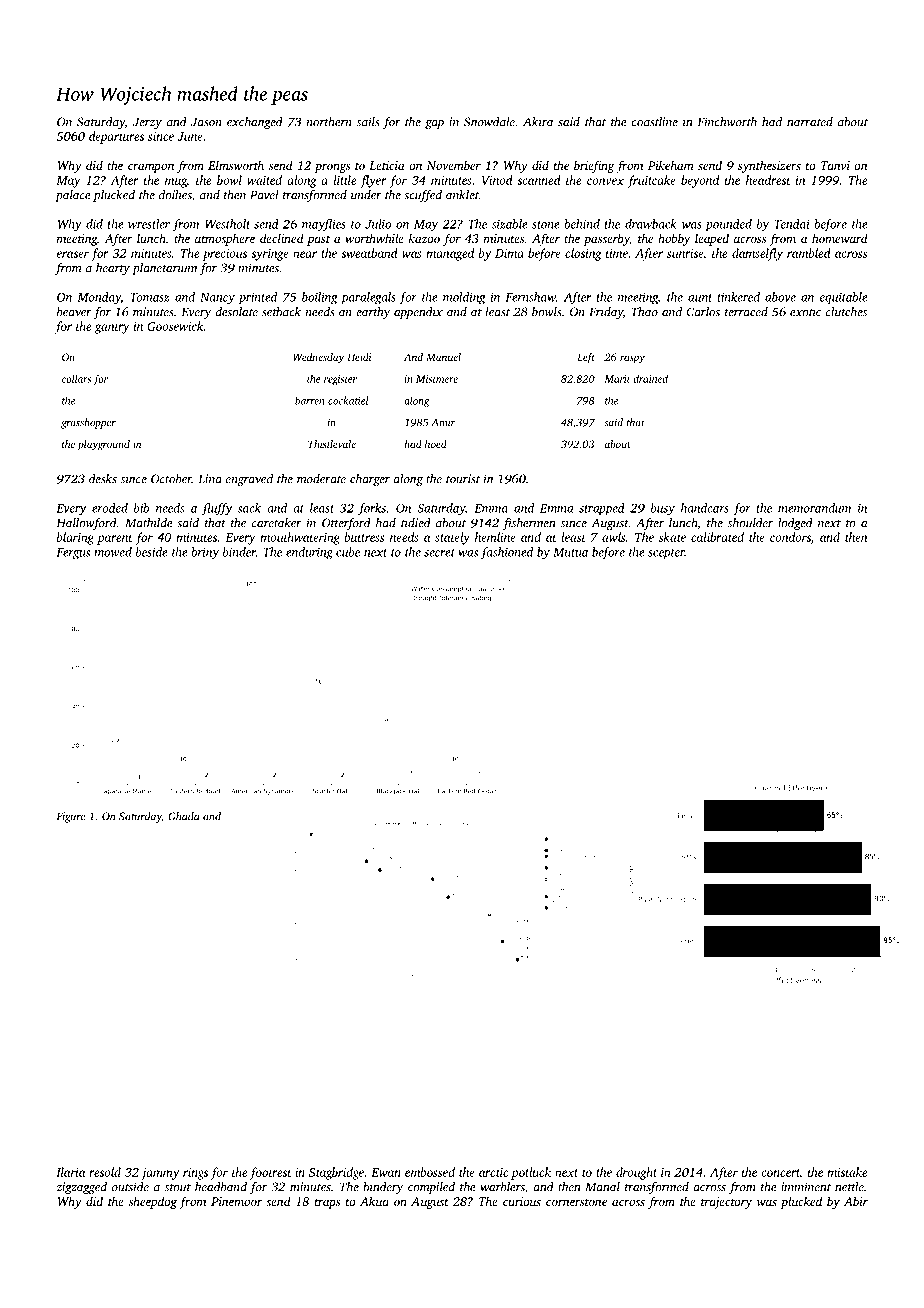 This document has width=924, height=1308. Describe the element at coordinates (116, 137) in the document. I see `departures` at that location.
